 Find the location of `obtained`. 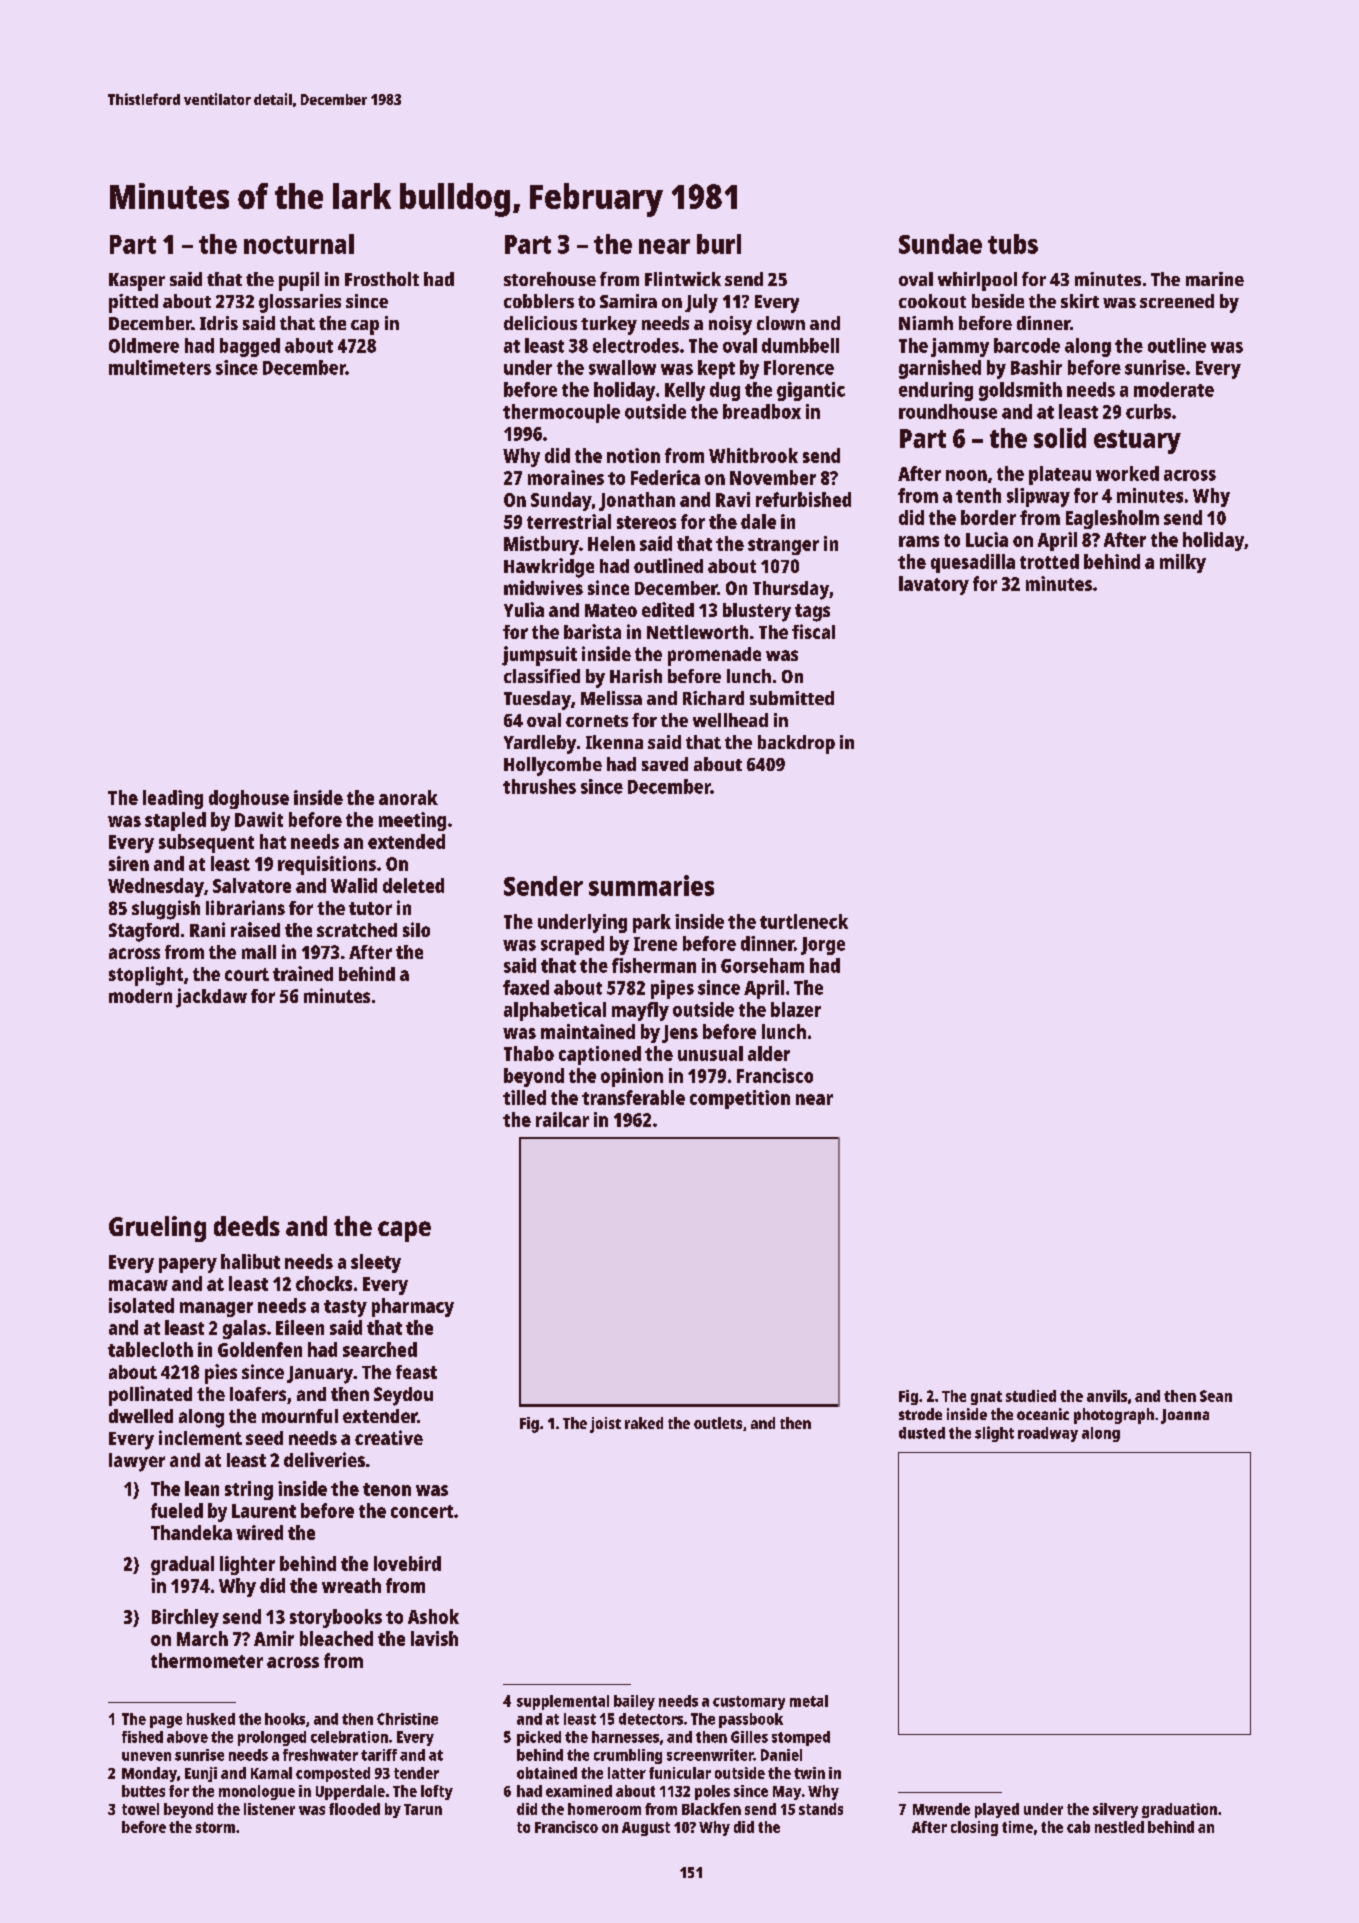

obtained is located at coordinates (547, 1773).
